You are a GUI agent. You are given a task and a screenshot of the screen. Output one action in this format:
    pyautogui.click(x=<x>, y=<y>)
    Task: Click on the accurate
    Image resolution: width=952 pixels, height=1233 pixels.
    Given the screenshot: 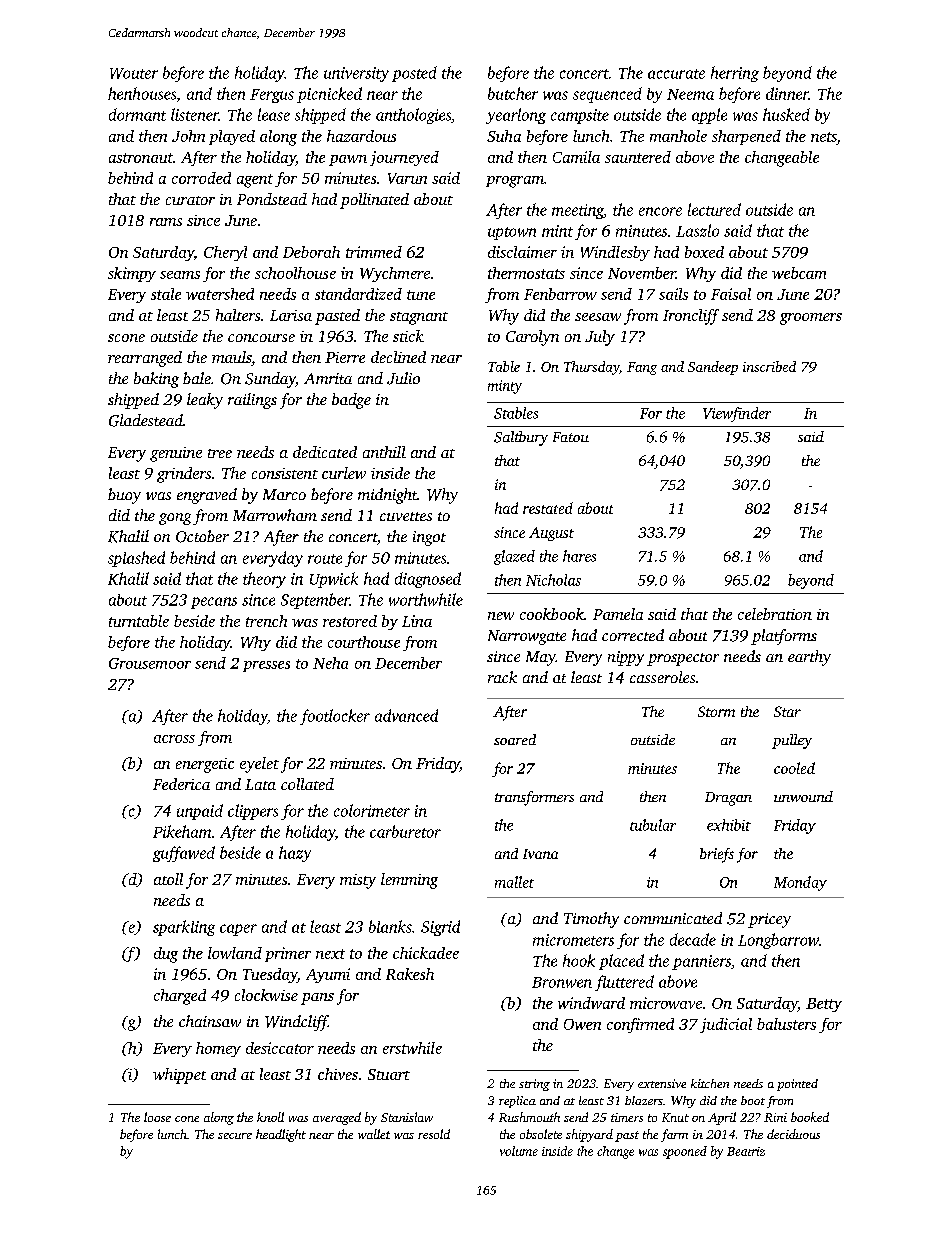 What is the action you would take?
    pyautogui.click(x=676, y=74)
